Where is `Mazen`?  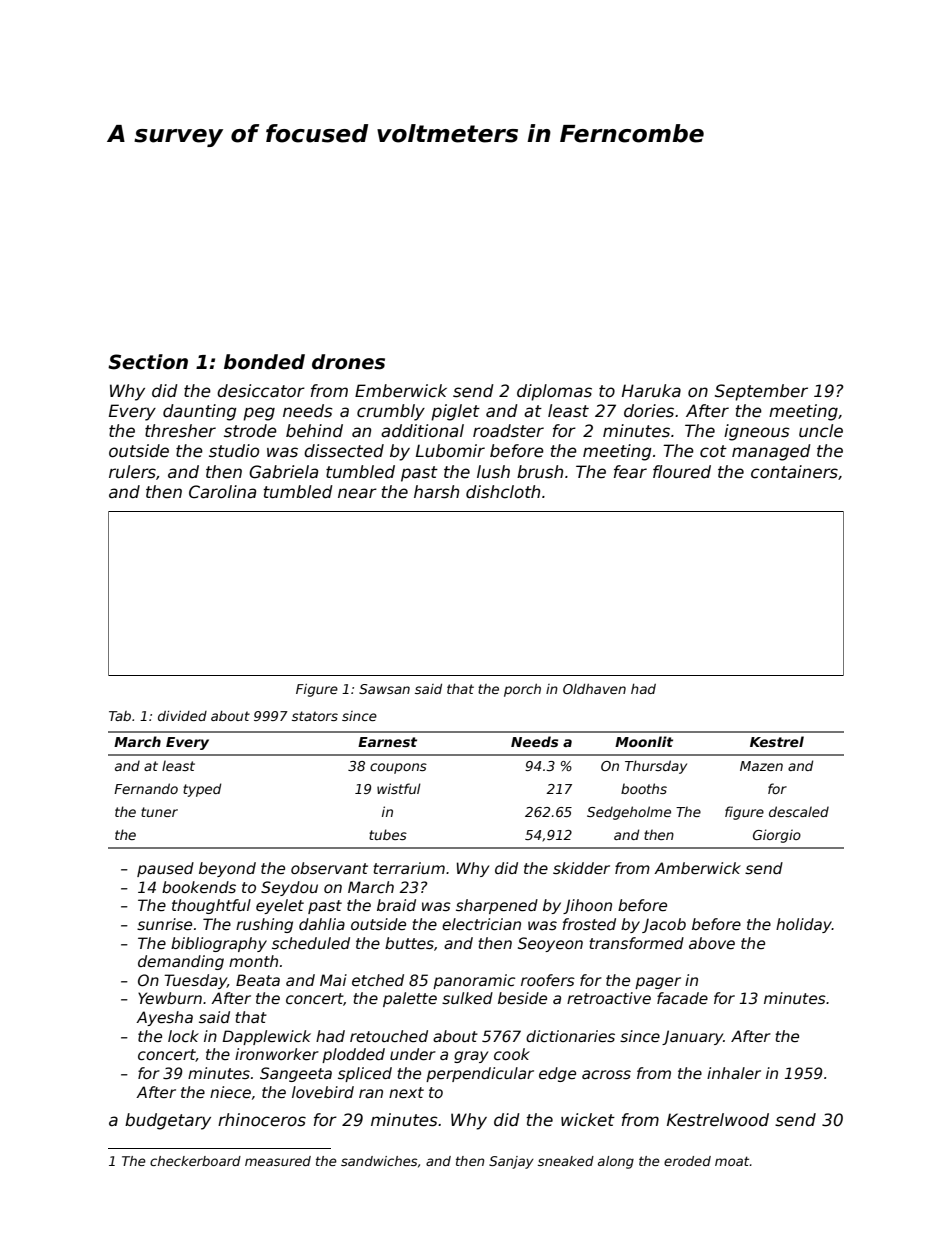
Mazen is located at coordinates (761, 766).
